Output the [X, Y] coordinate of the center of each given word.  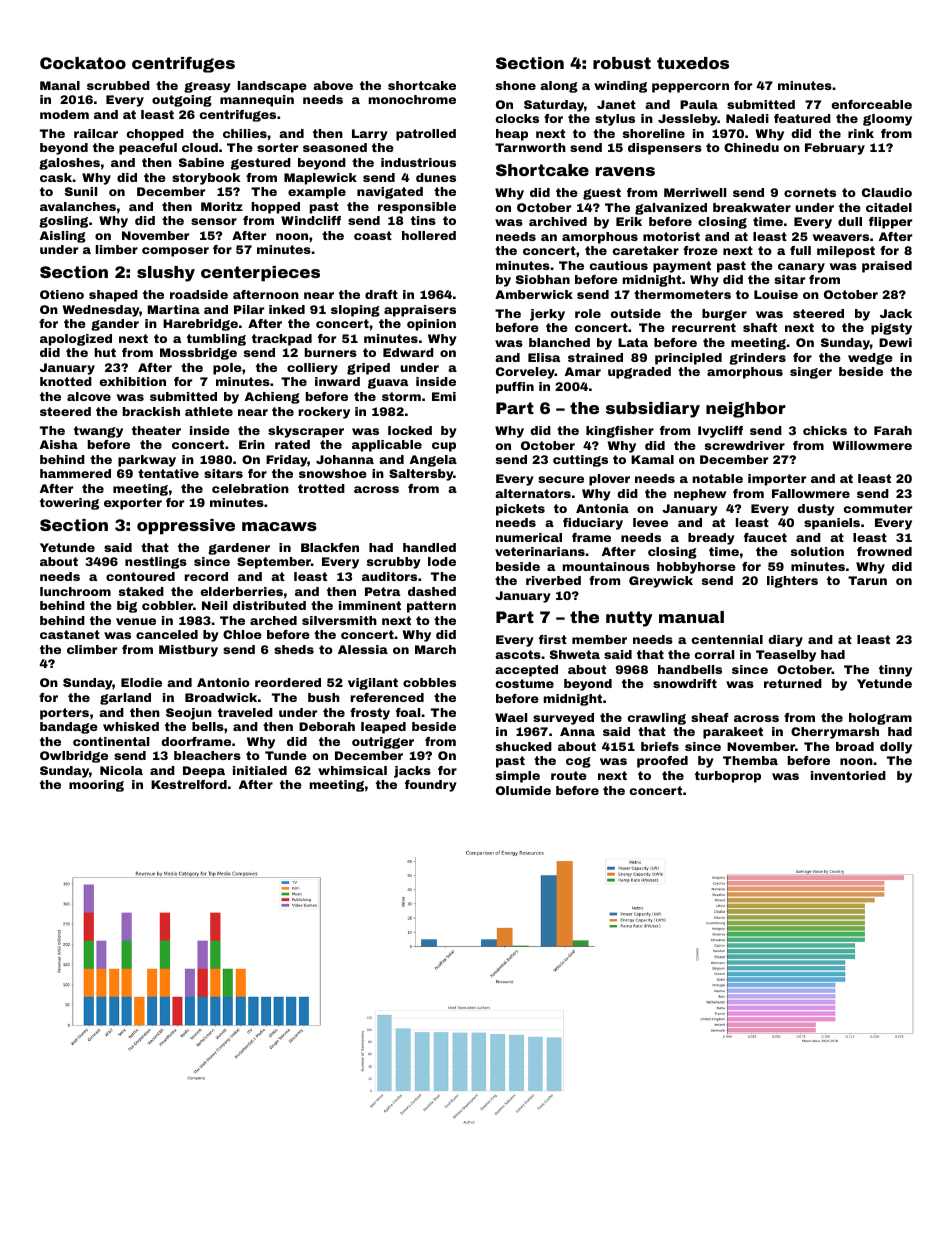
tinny [895, 671]
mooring [96, 786]
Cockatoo [83, 63]
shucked [524, 746]
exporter [133, 504]
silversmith [339, 620]
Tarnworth [530, 147]
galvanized [671, 209]
